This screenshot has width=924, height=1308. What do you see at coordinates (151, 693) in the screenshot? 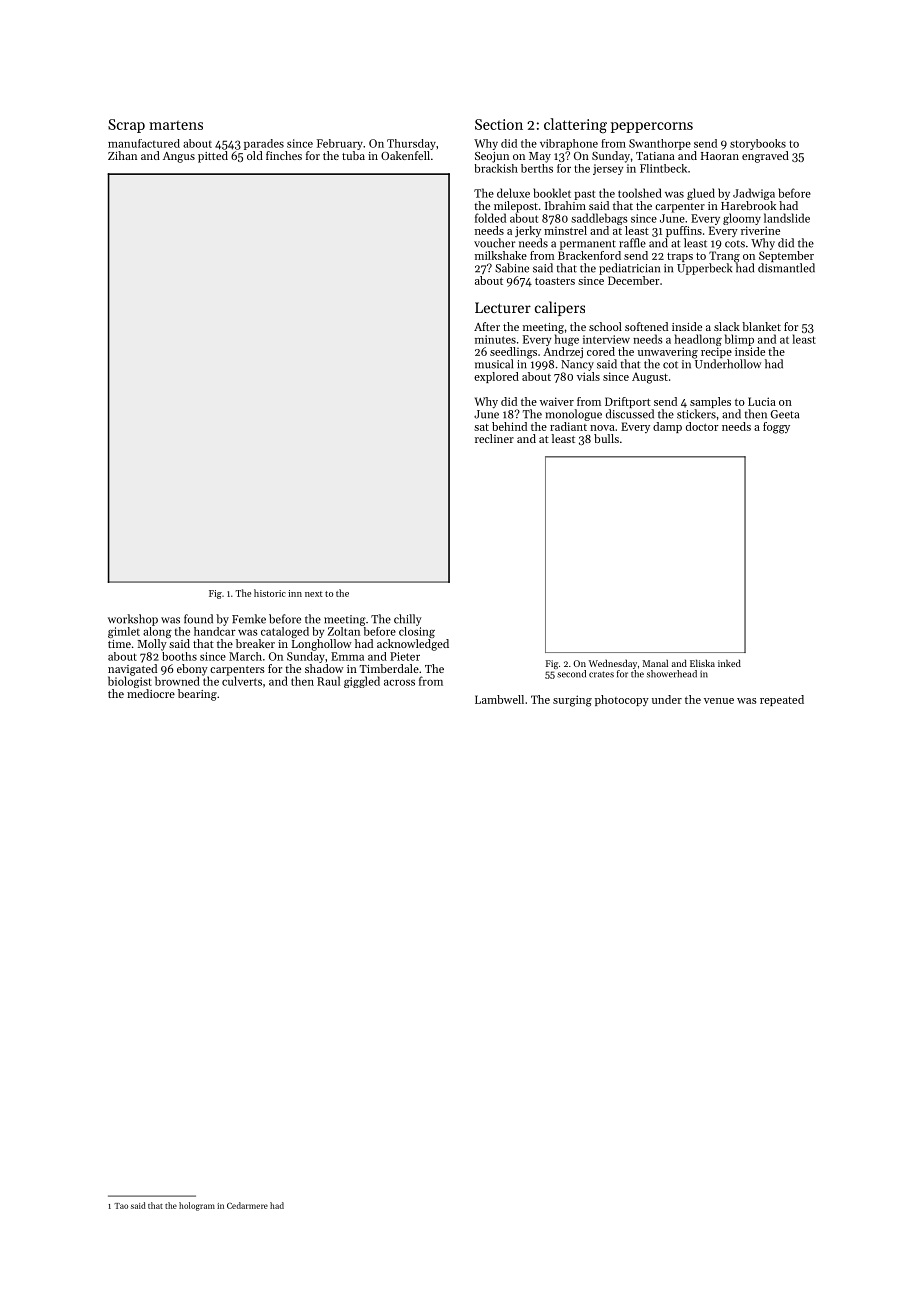
I see `mediocre` at bounding box center [151, 693].
